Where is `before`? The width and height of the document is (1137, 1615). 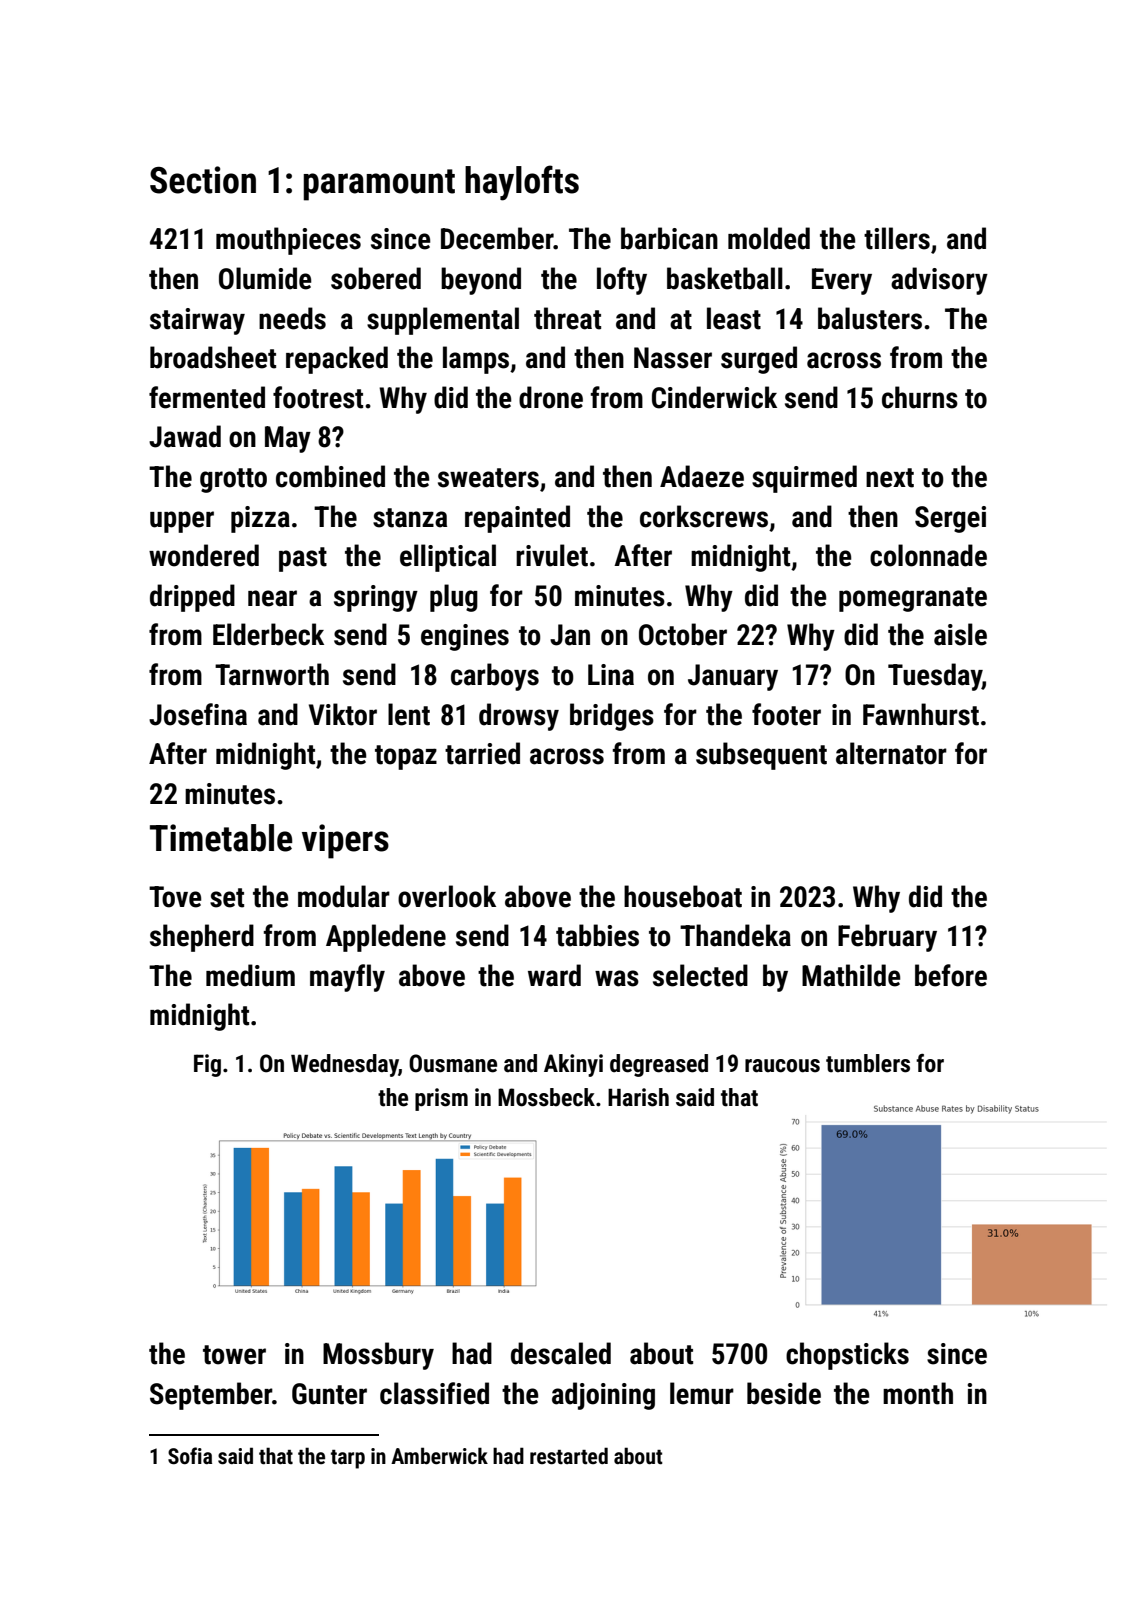
before is located at coordinates (951, 975).
